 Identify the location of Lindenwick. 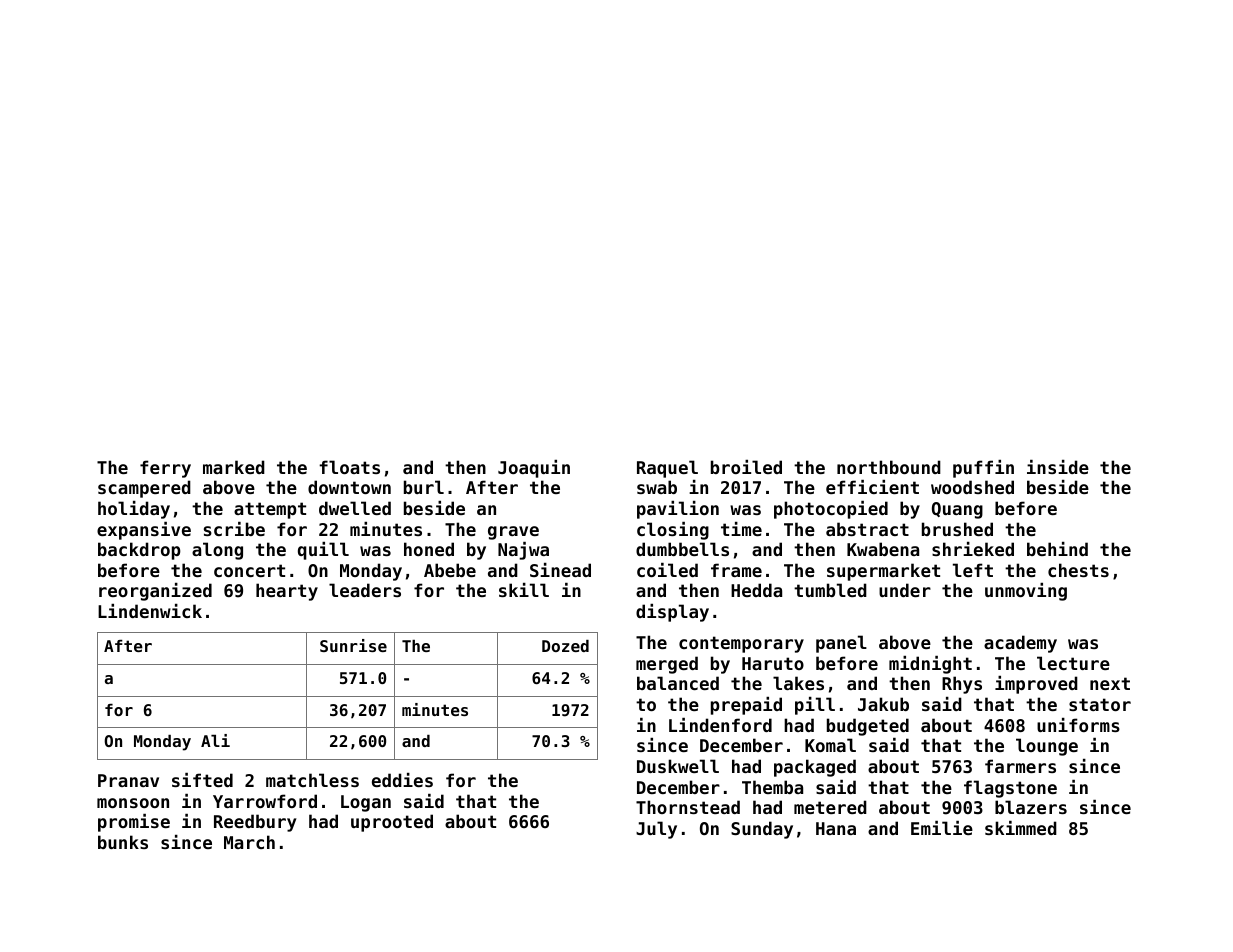
(150, 611).
